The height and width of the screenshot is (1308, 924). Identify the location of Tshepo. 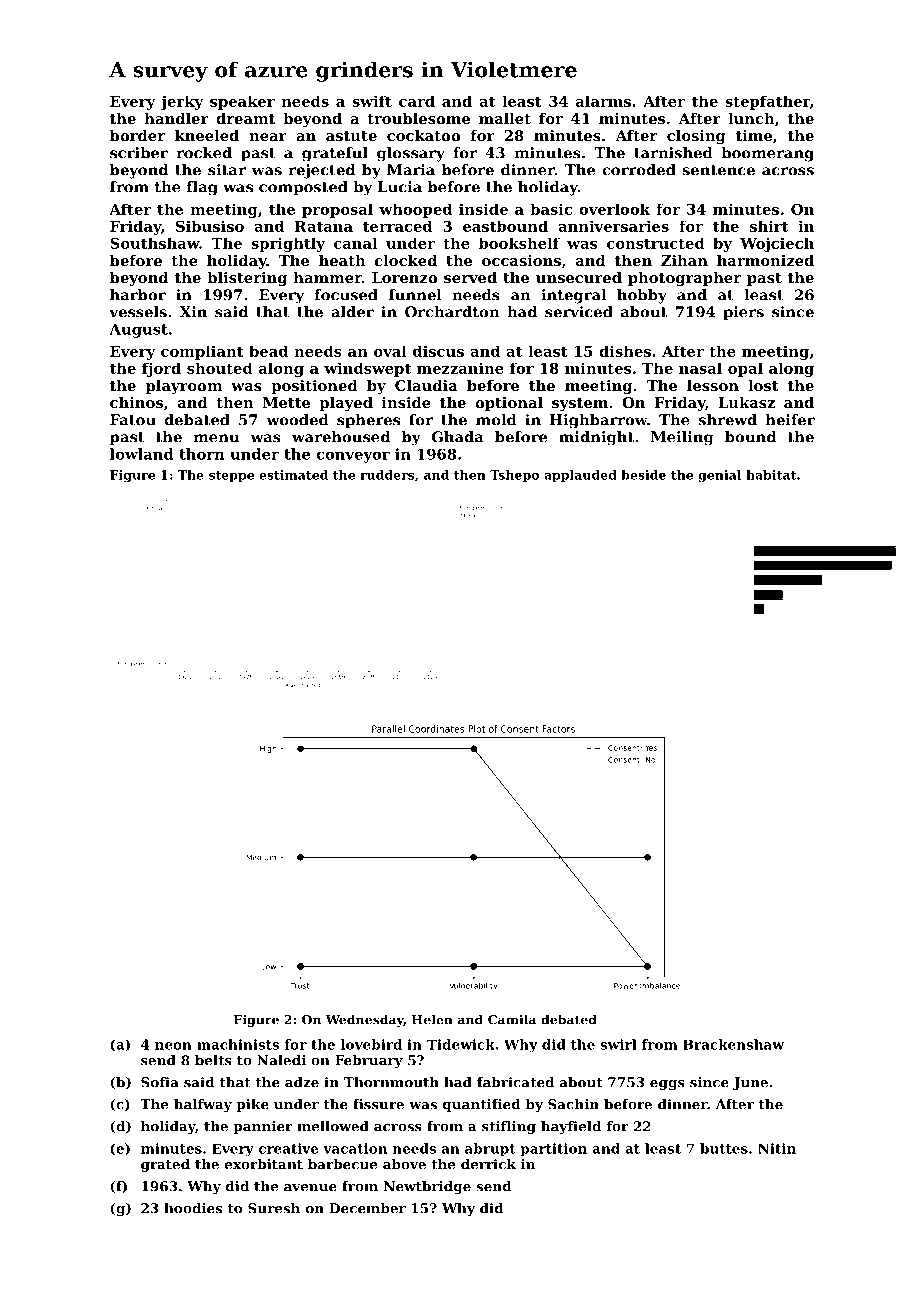
(514, 476).
